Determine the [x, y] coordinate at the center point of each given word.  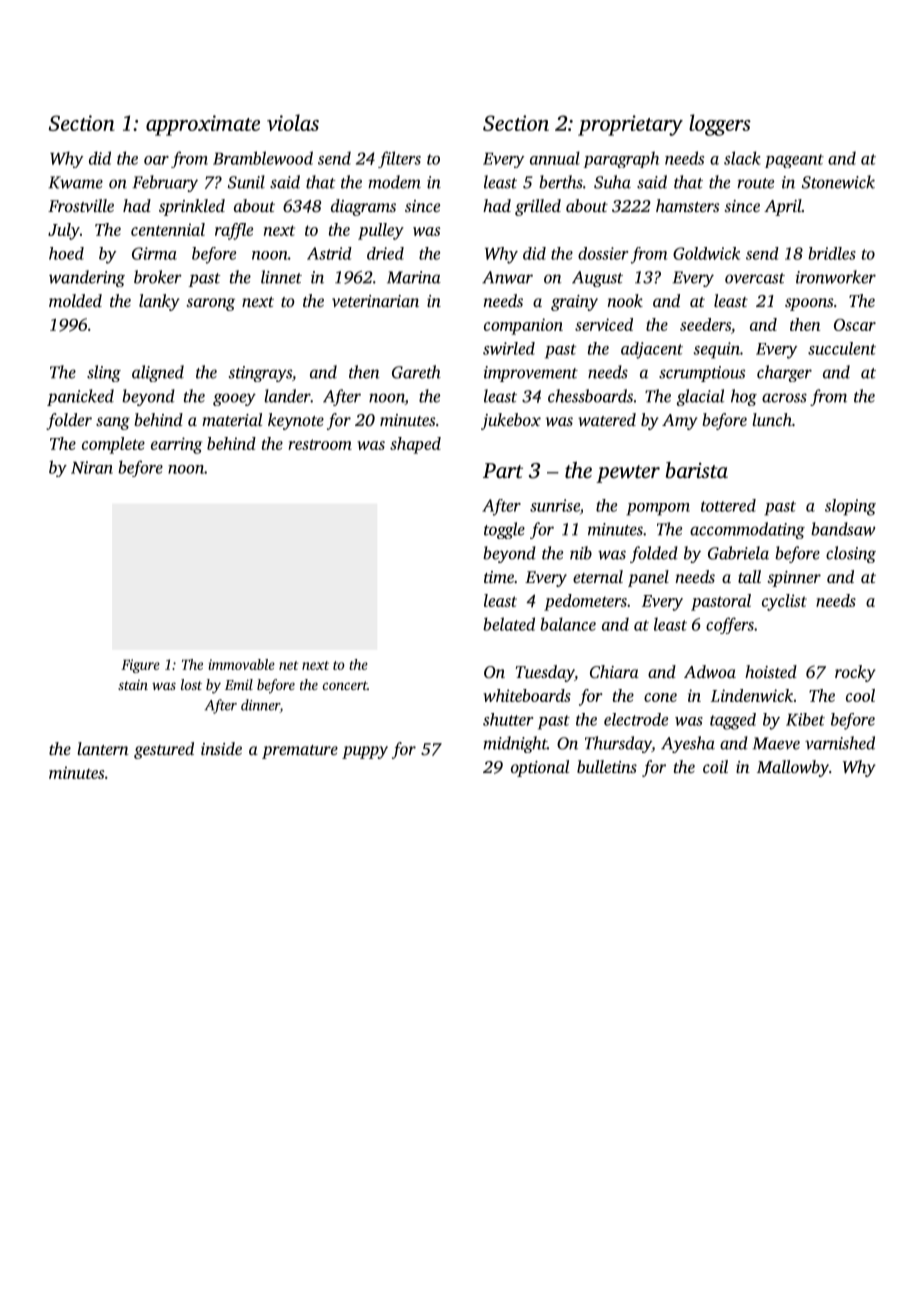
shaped [415, 445]
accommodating [747, 530]
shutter [508, 719]
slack [742, 158]
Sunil [246, 182]
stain [133, 685]
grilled [538, 207]
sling [104, 373]
